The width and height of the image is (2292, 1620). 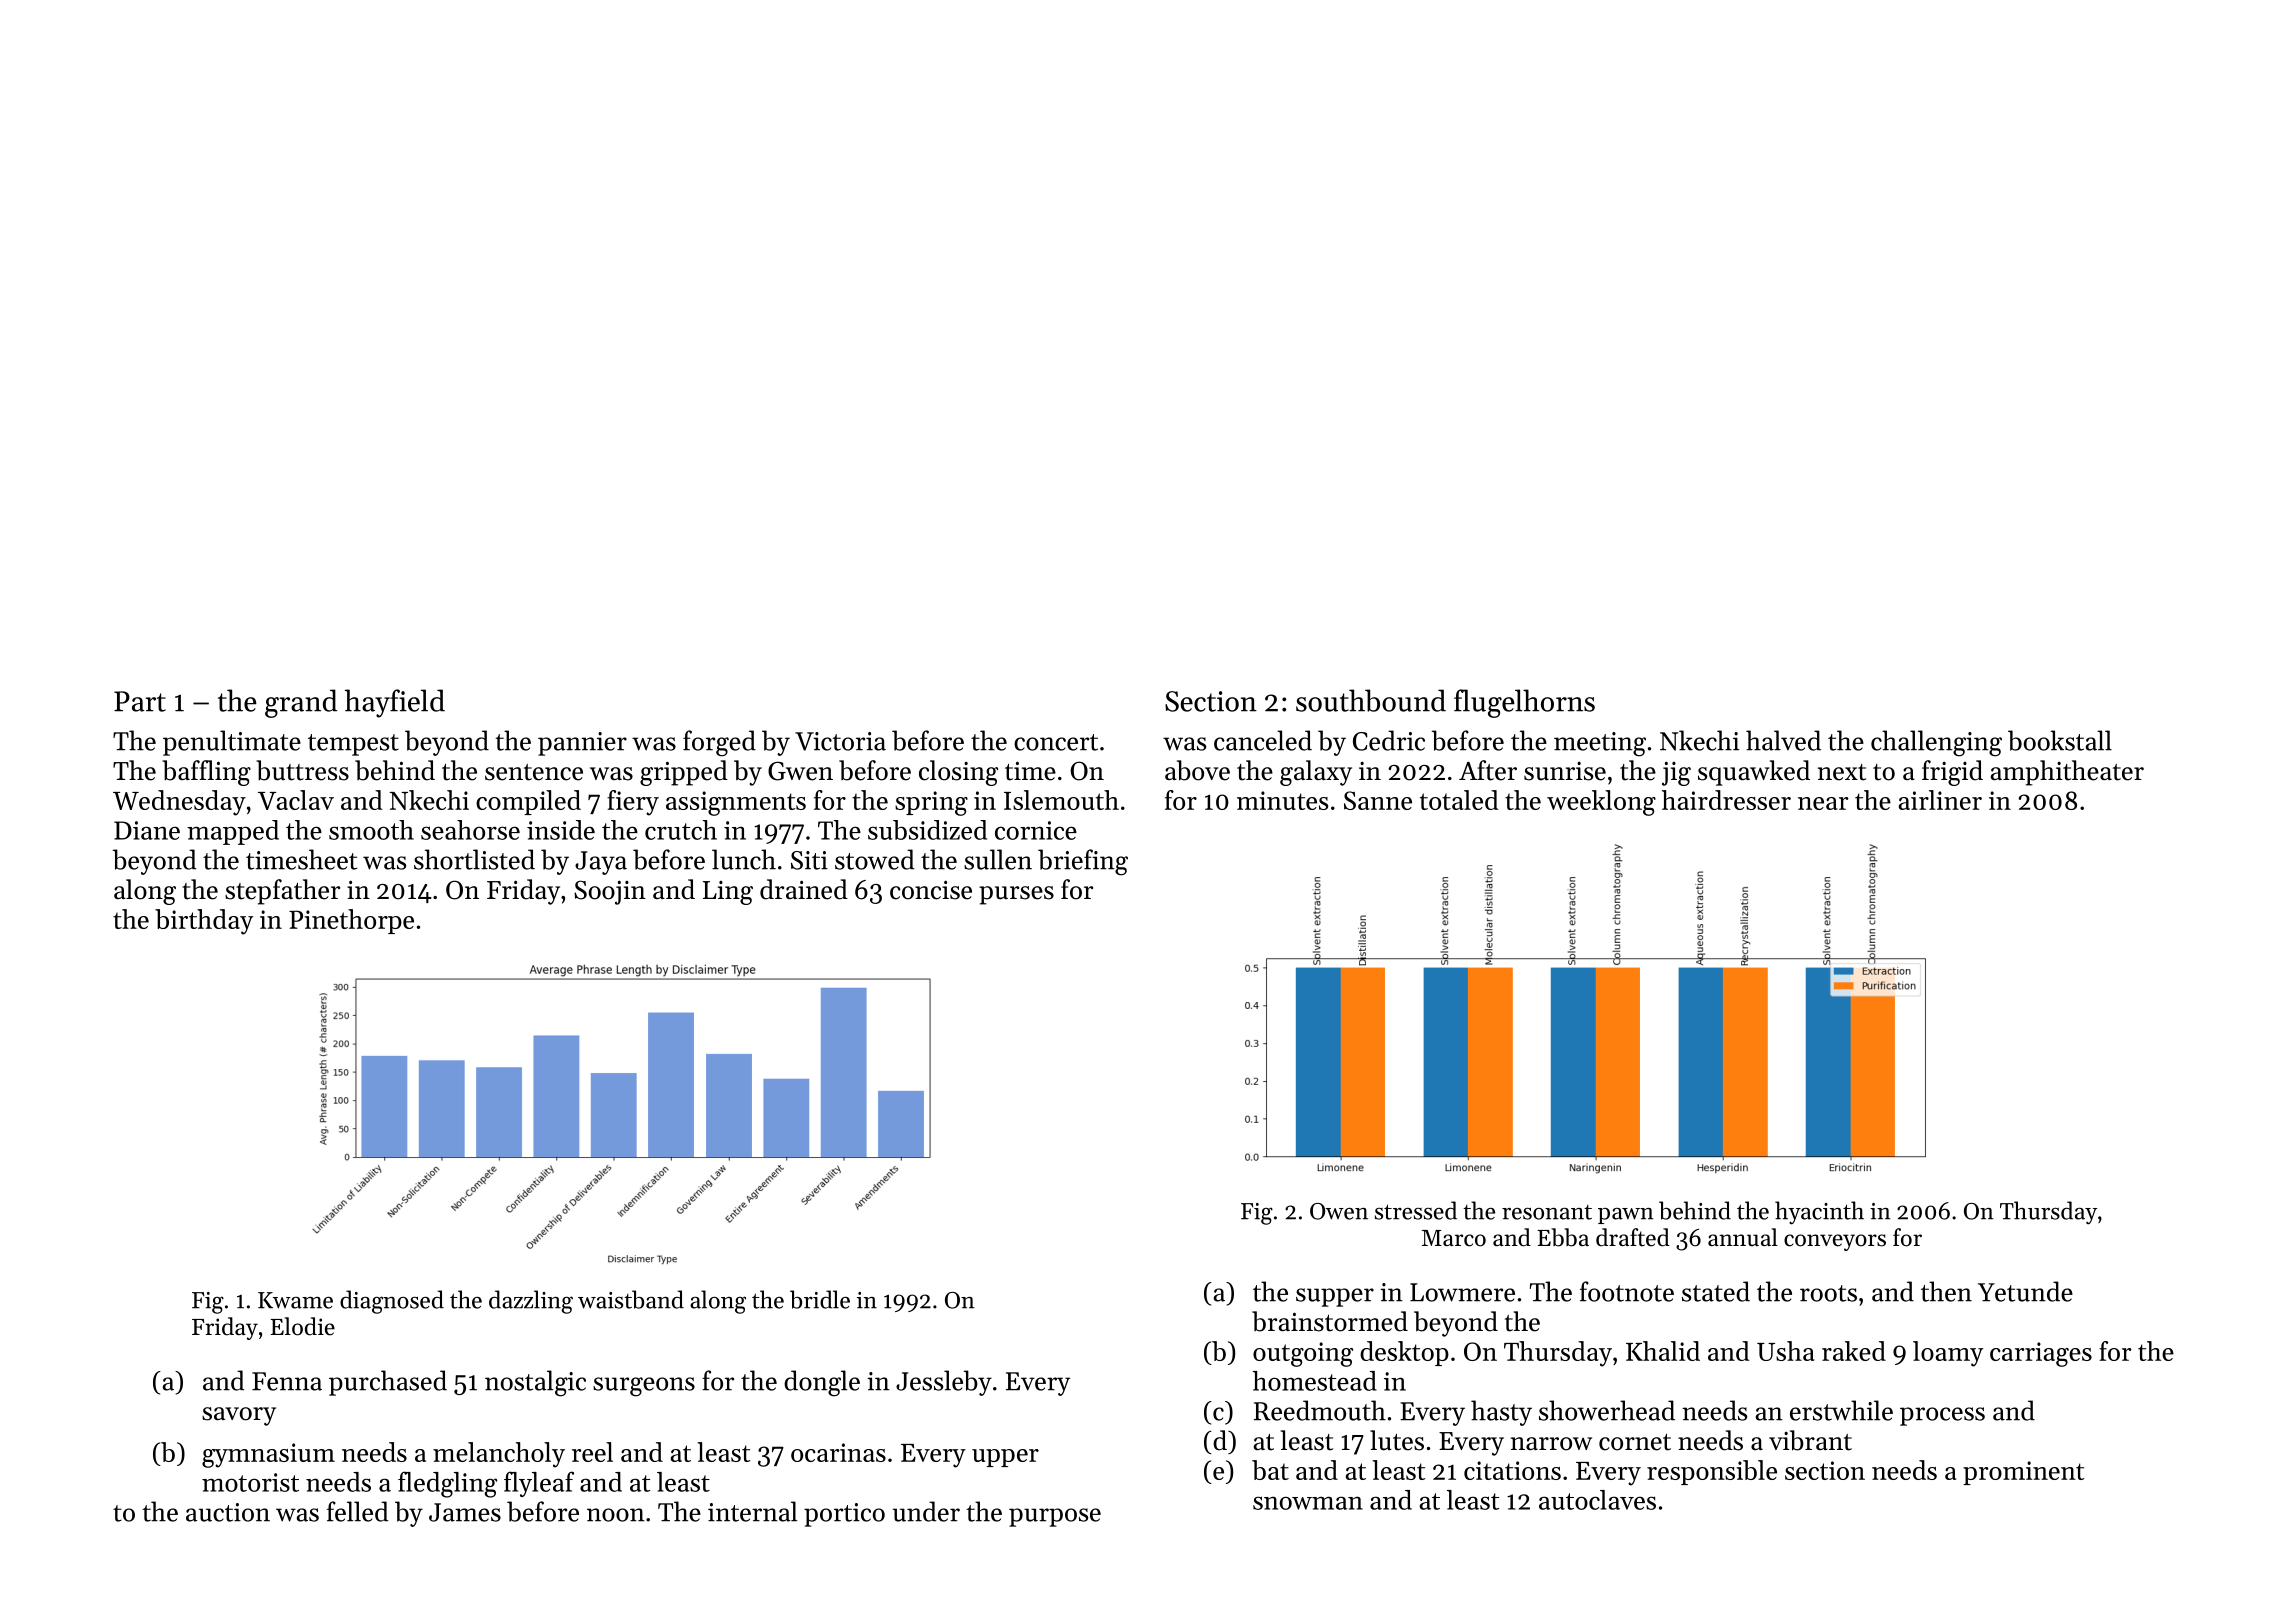 What do you see at coordinates (927, 830) in the image?
I see `subsidized` at bounding box center [927, 830].
